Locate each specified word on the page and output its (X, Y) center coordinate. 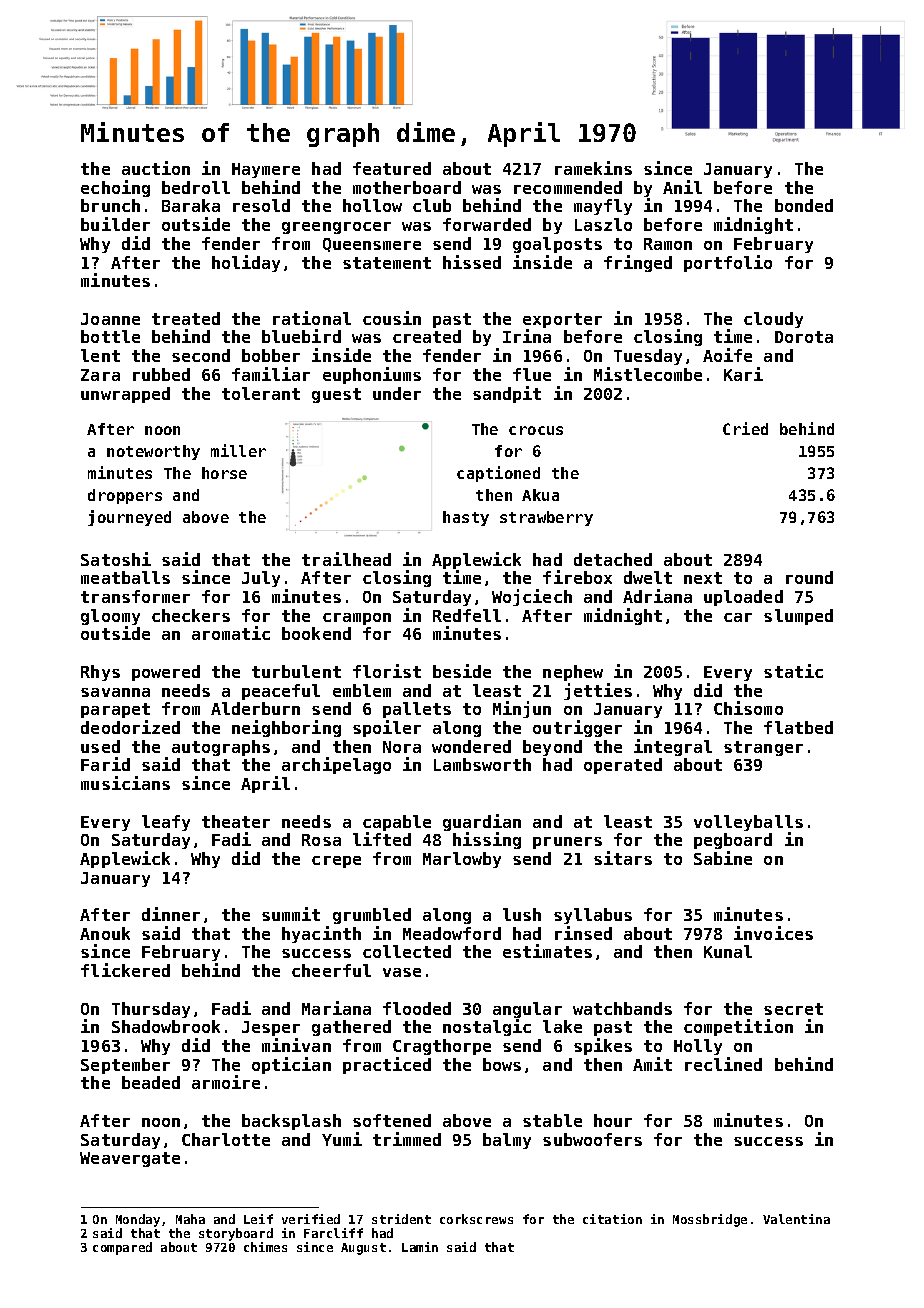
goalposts (557, 245)
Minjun (522, 709)
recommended (568, 187)
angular (527, 1010)
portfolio (728, 263)
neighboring (286, 728)
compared (122, 1248)
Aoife (727, 355)
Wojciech (532, 597)
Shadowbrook (166, 1026)
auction (156, 168)
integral (673, 747)
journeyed (129, 518)
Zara (100, 375)
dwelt (648, 577)
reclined (723, 1064)
